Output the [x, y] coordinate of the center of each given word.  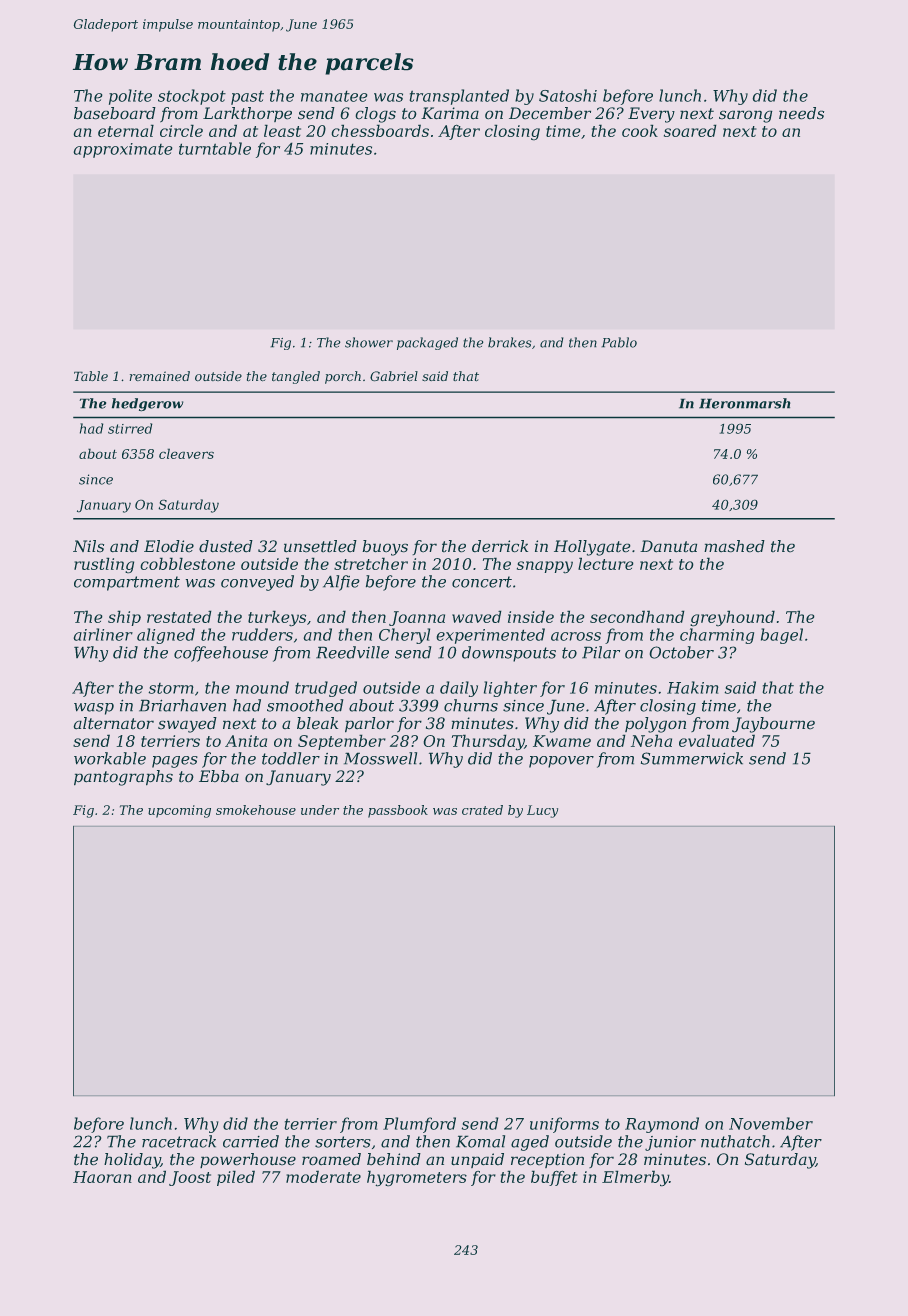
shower [369, 342]
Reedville [352, 652]
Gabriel [394, 376]
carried [251, 1141]
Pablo [619, 342]
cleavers [186, 453]
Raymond [662, 1125]
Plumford [419, 1125]
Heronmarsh [745, 403]
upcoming [179, 811]
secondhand [637, 616]
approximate [123, 150]
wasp [94, 709]
